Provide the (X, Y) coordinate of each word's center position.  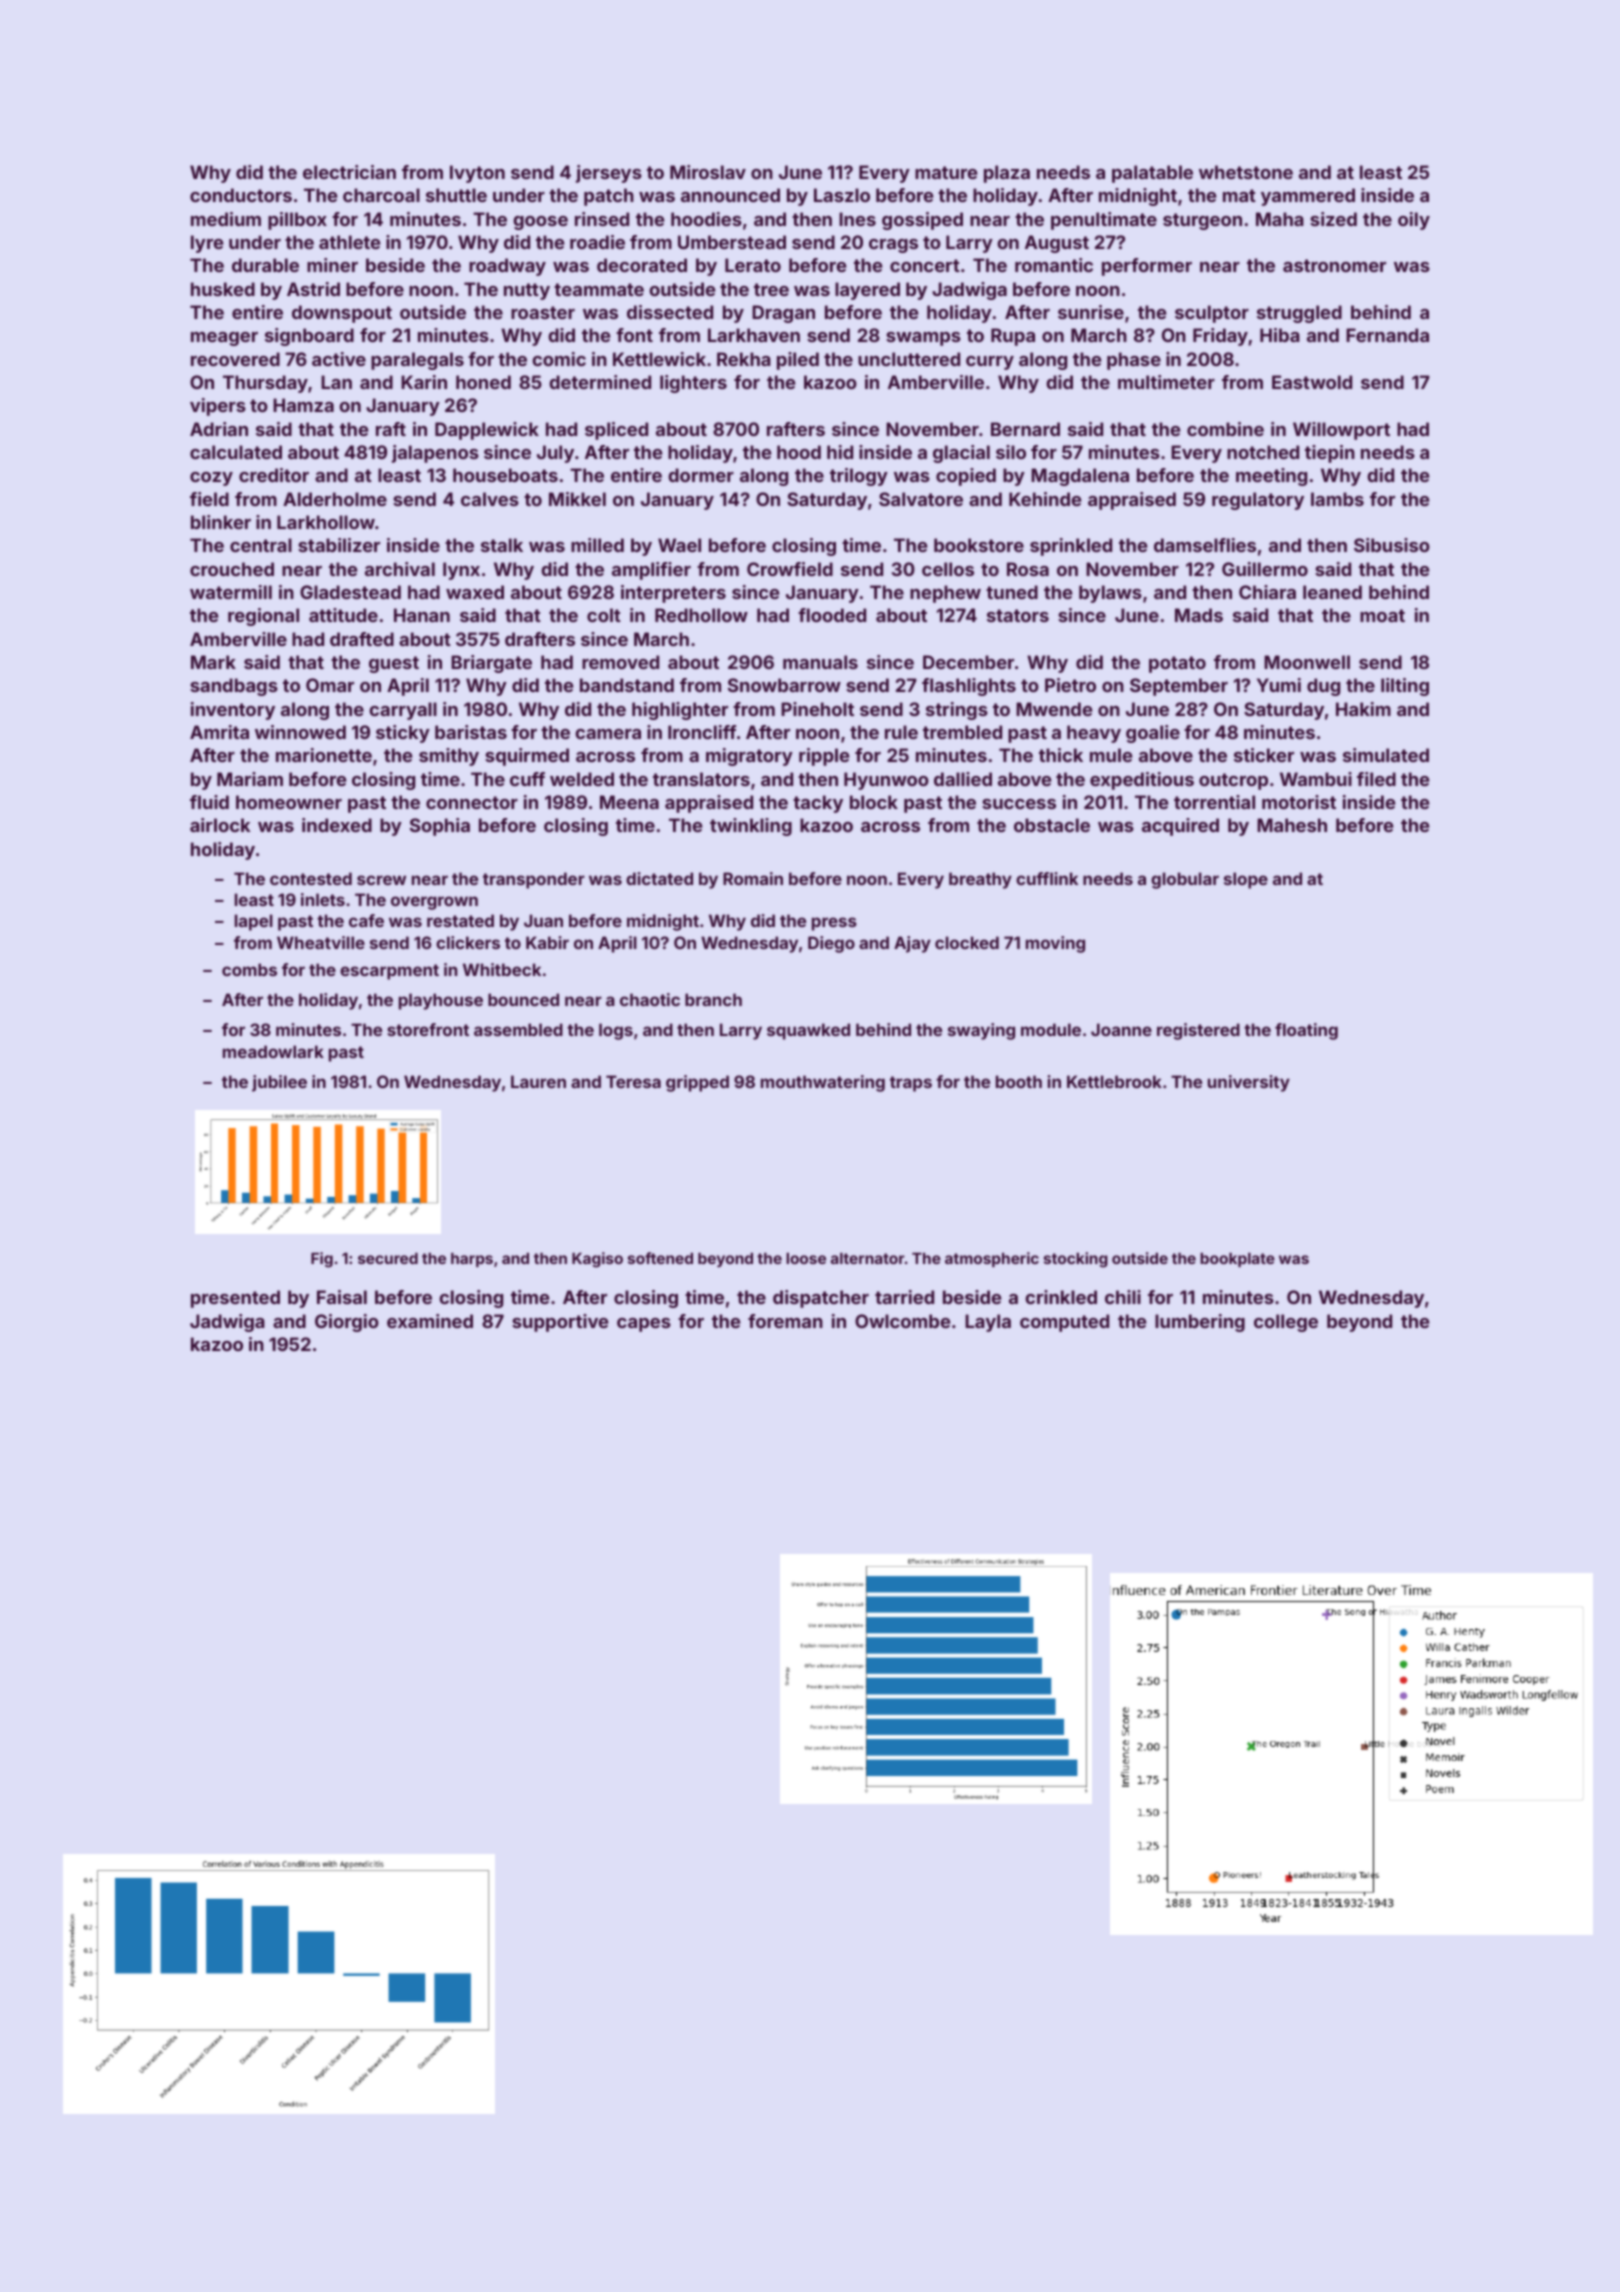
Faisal (342, 1297)
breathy (980, 880)
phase (1134, 361)
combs (249, 969)
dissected (670, 312)
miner (332, 265)
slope (1246, 880)
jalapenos (435, 454)
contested (311, 878)
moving (1055, 944)
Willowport (1341, 431)
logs (616, 1031)
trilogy (859, 477)
